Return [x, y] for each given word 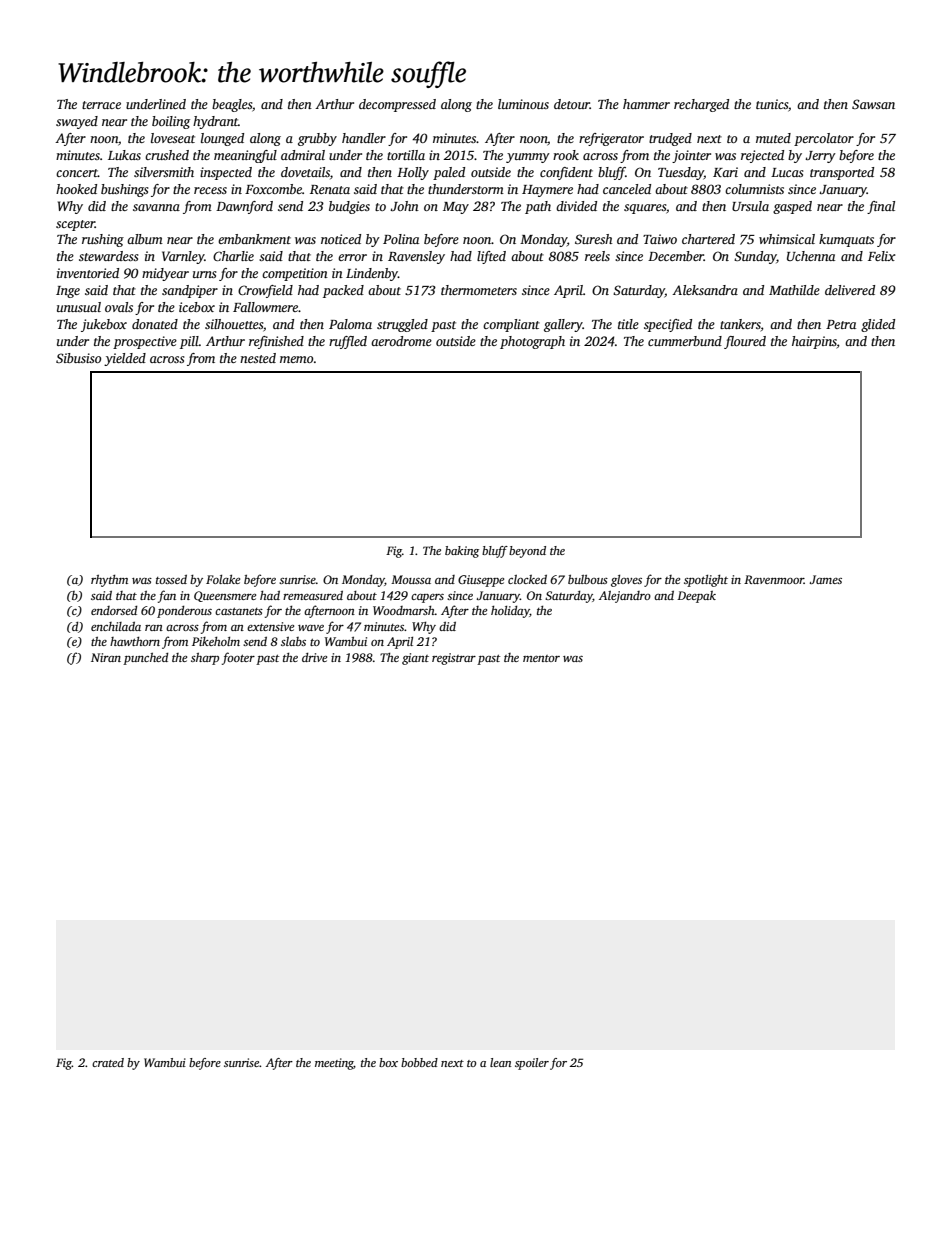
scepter [75, 225]
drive [314, 657]
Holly [413, 173]
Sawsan [873, 104]
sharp [205, 659]
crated [108, 1062]
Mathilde [794, 290]
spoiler [532, 1064]
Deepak [696, 597]
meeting [334, 1064]
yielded [125, 359]
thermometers [479, 290]
